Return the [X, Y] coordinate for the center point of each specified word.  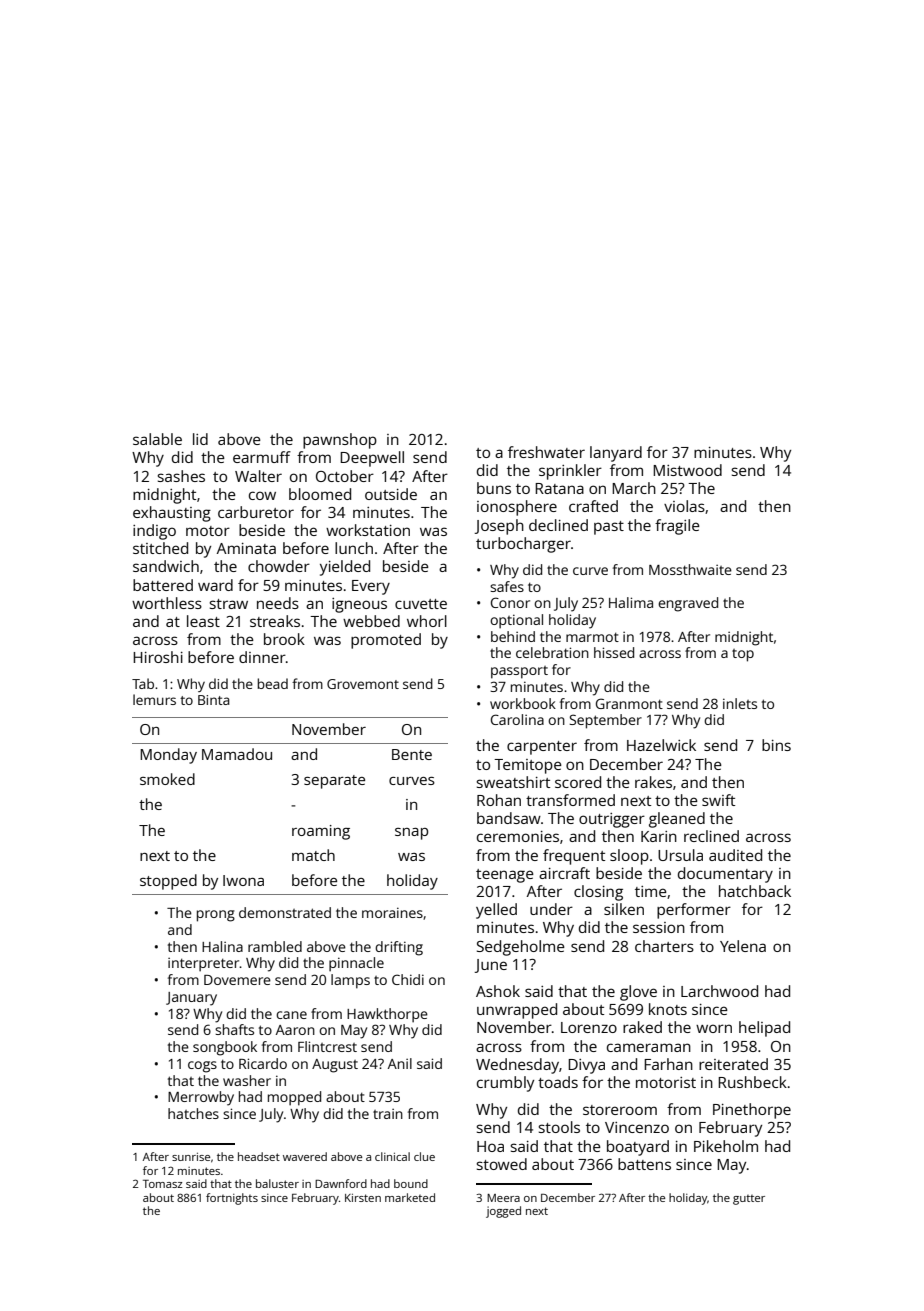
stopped [168, 882]
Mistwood [687, 470]
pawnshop [340, 441]
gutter [749, 1200]
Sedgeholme [521, 948]
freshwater [546, 452]
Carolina [517, 719]
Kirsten [363, 1198]
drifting [399, 948]
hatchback [755, 891]
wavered [305, 1156]
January [191, 999]
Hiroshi [158, 657]
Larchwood [719, 991]
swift [718, 800]
